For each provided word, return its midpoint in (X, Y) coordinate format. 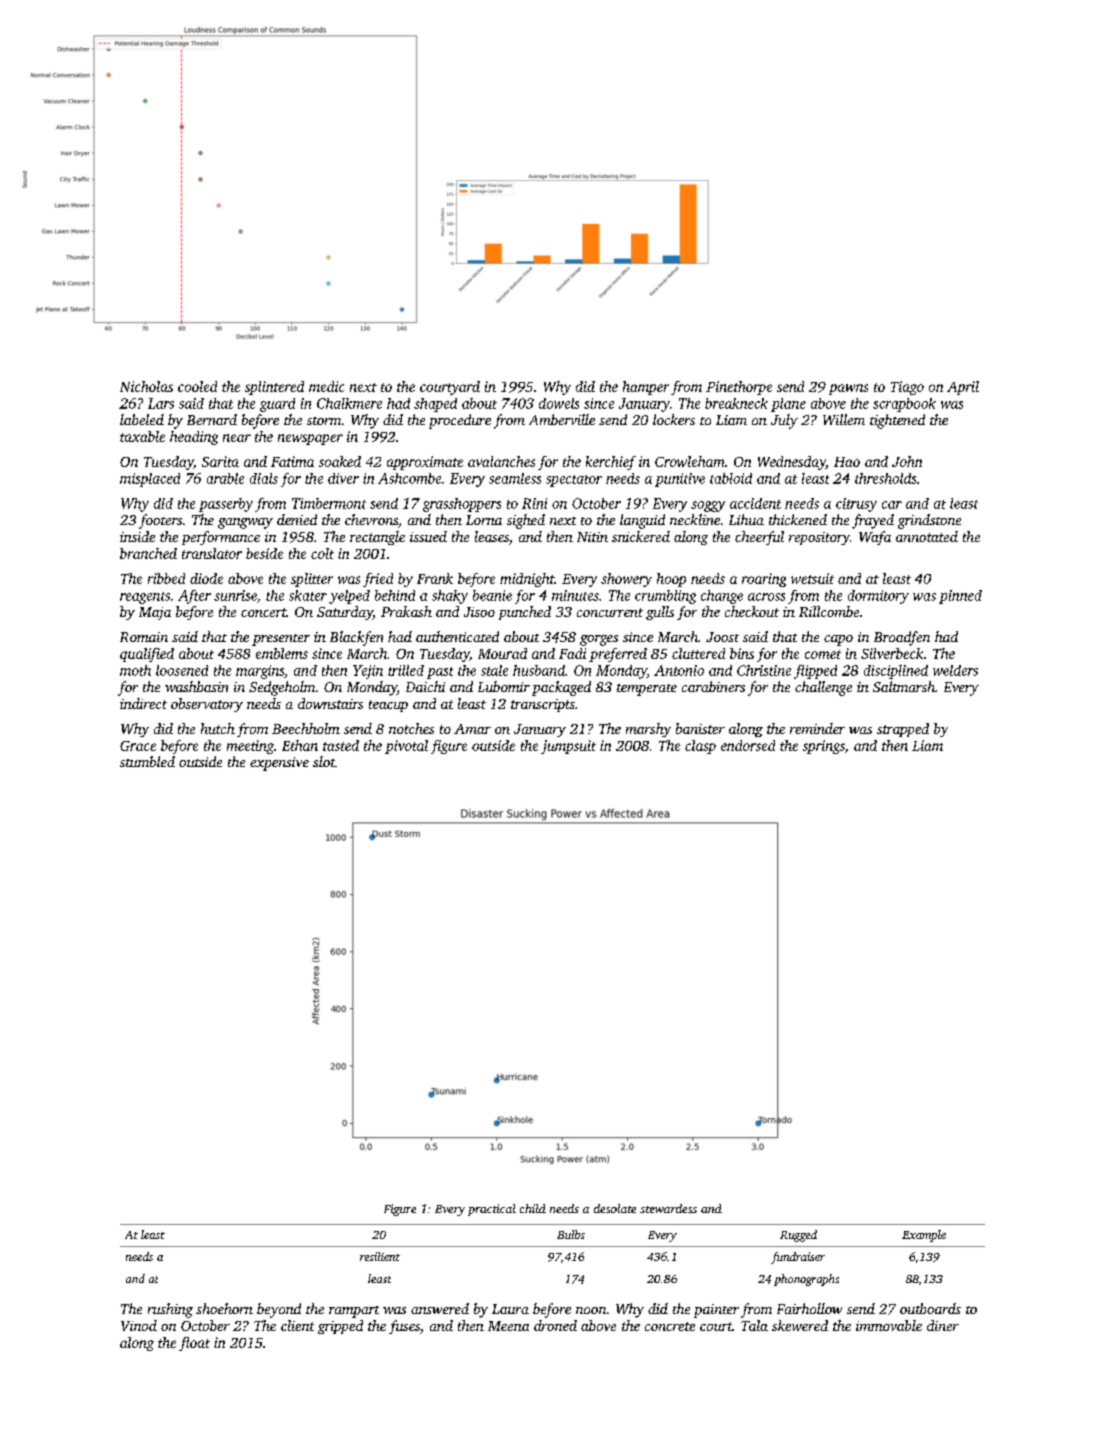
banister (700, 728)
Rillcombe (829, 611)
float (194, 1344)
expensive (279, 764)
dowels (559, 403)
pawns (848, 389)
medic (326, 386)
